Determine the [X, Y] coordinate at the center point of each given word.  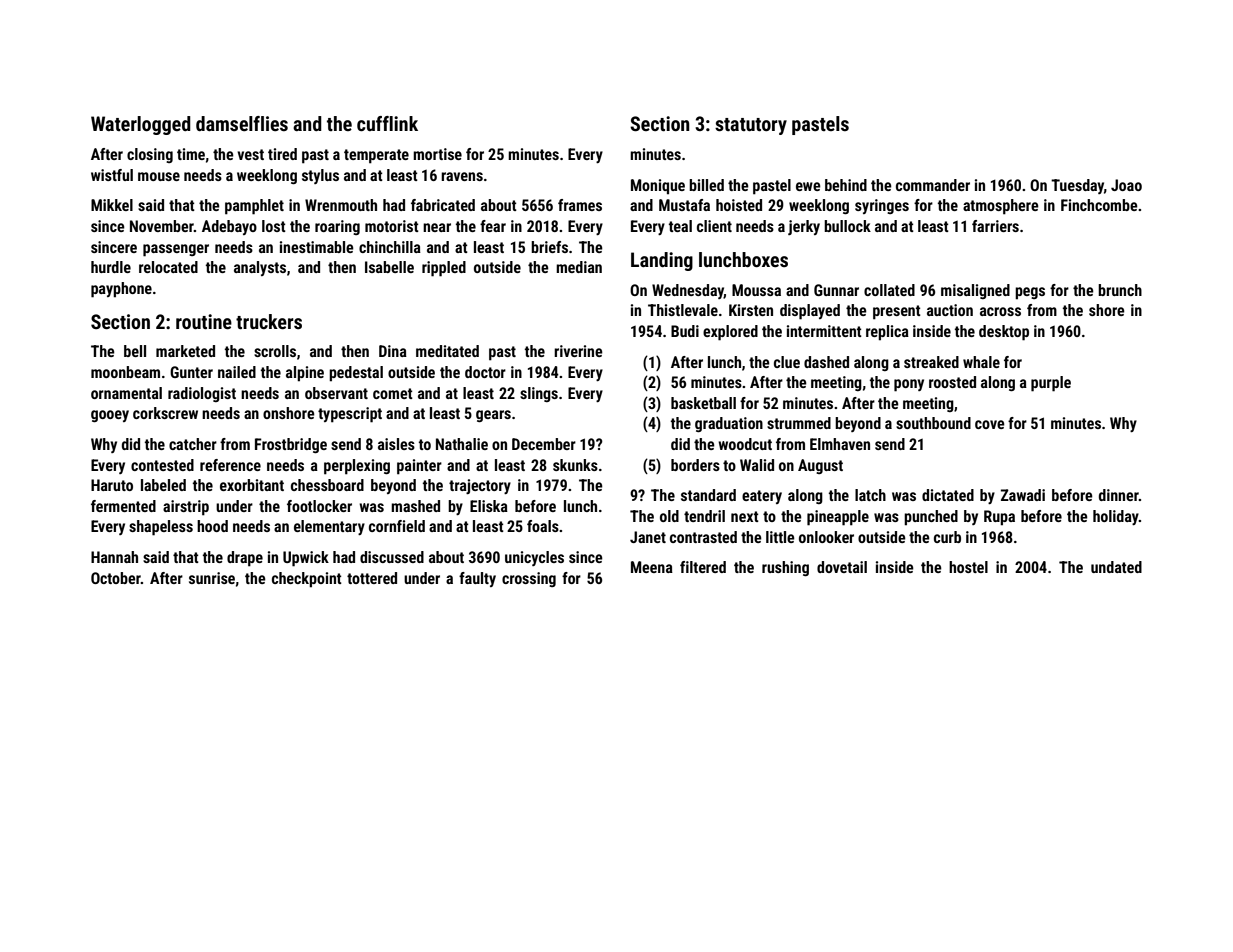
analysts [260, 268]
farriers [995, 226]
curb [947, 537]
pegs [1030, 293]
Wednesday [688, 291]
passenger [176, 250]
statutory [751, 126]
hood [212, 526]
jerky [804, 227]
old [669, 516]
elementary [329, 527]
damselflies [242, 123]
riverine [578, 351]
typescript [350, 415]
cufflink [387, 123]
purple [1051, 384]
